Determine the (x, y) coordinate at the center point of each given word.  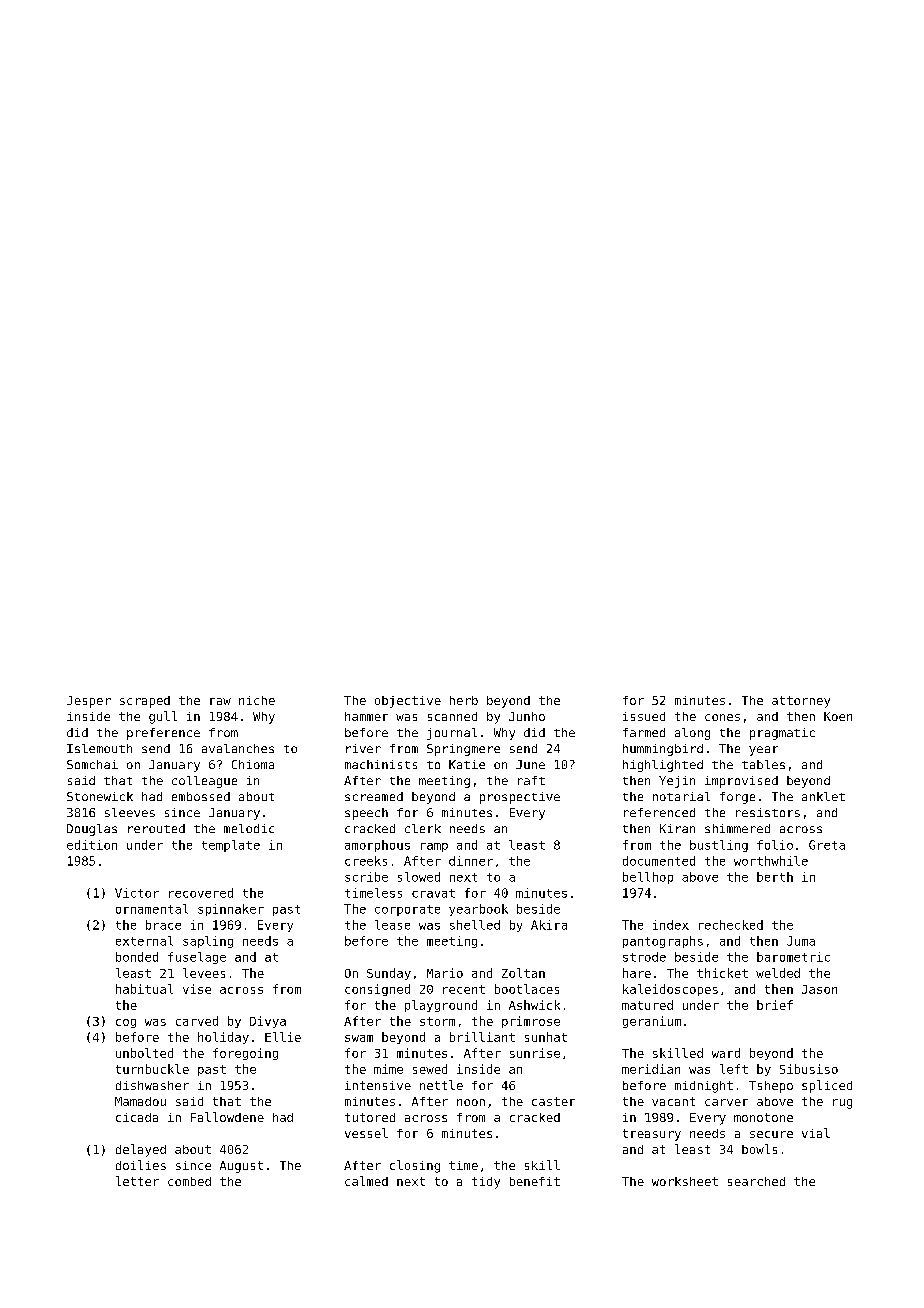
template (231, 846)
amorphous (377, 846)
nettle (441, 1085)
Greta (827, 845)
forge (737, 798)
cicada (137, 1117)
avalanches (238, 748)
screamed (374, 796)
